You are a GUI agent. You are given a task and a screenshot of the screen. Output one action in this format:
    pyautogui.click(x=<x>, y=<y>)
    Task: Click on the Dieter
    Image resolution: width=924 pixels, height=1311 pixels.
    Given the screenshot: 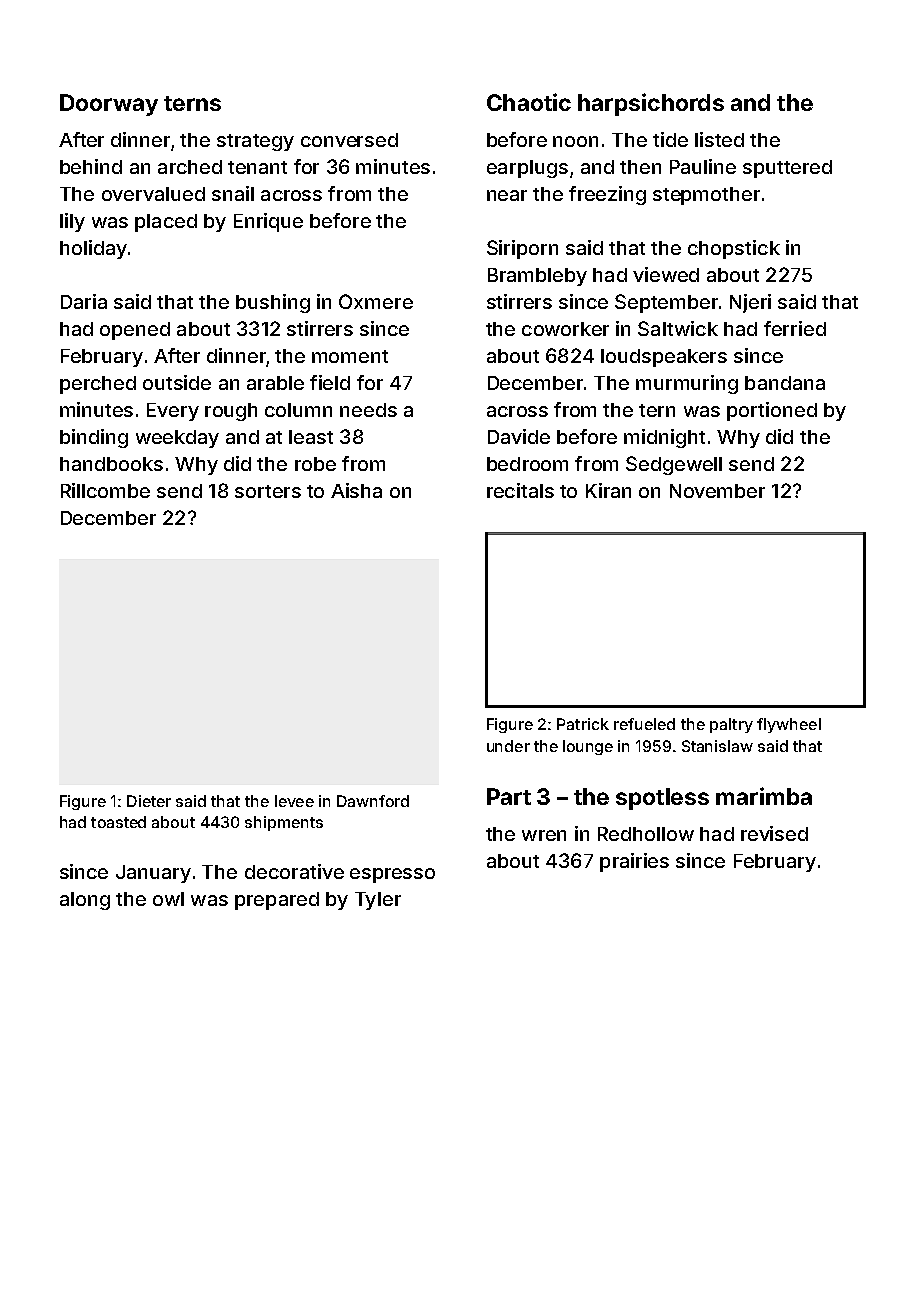 What is the action you would take?
    pyautogui.click(x=149, y=801)
